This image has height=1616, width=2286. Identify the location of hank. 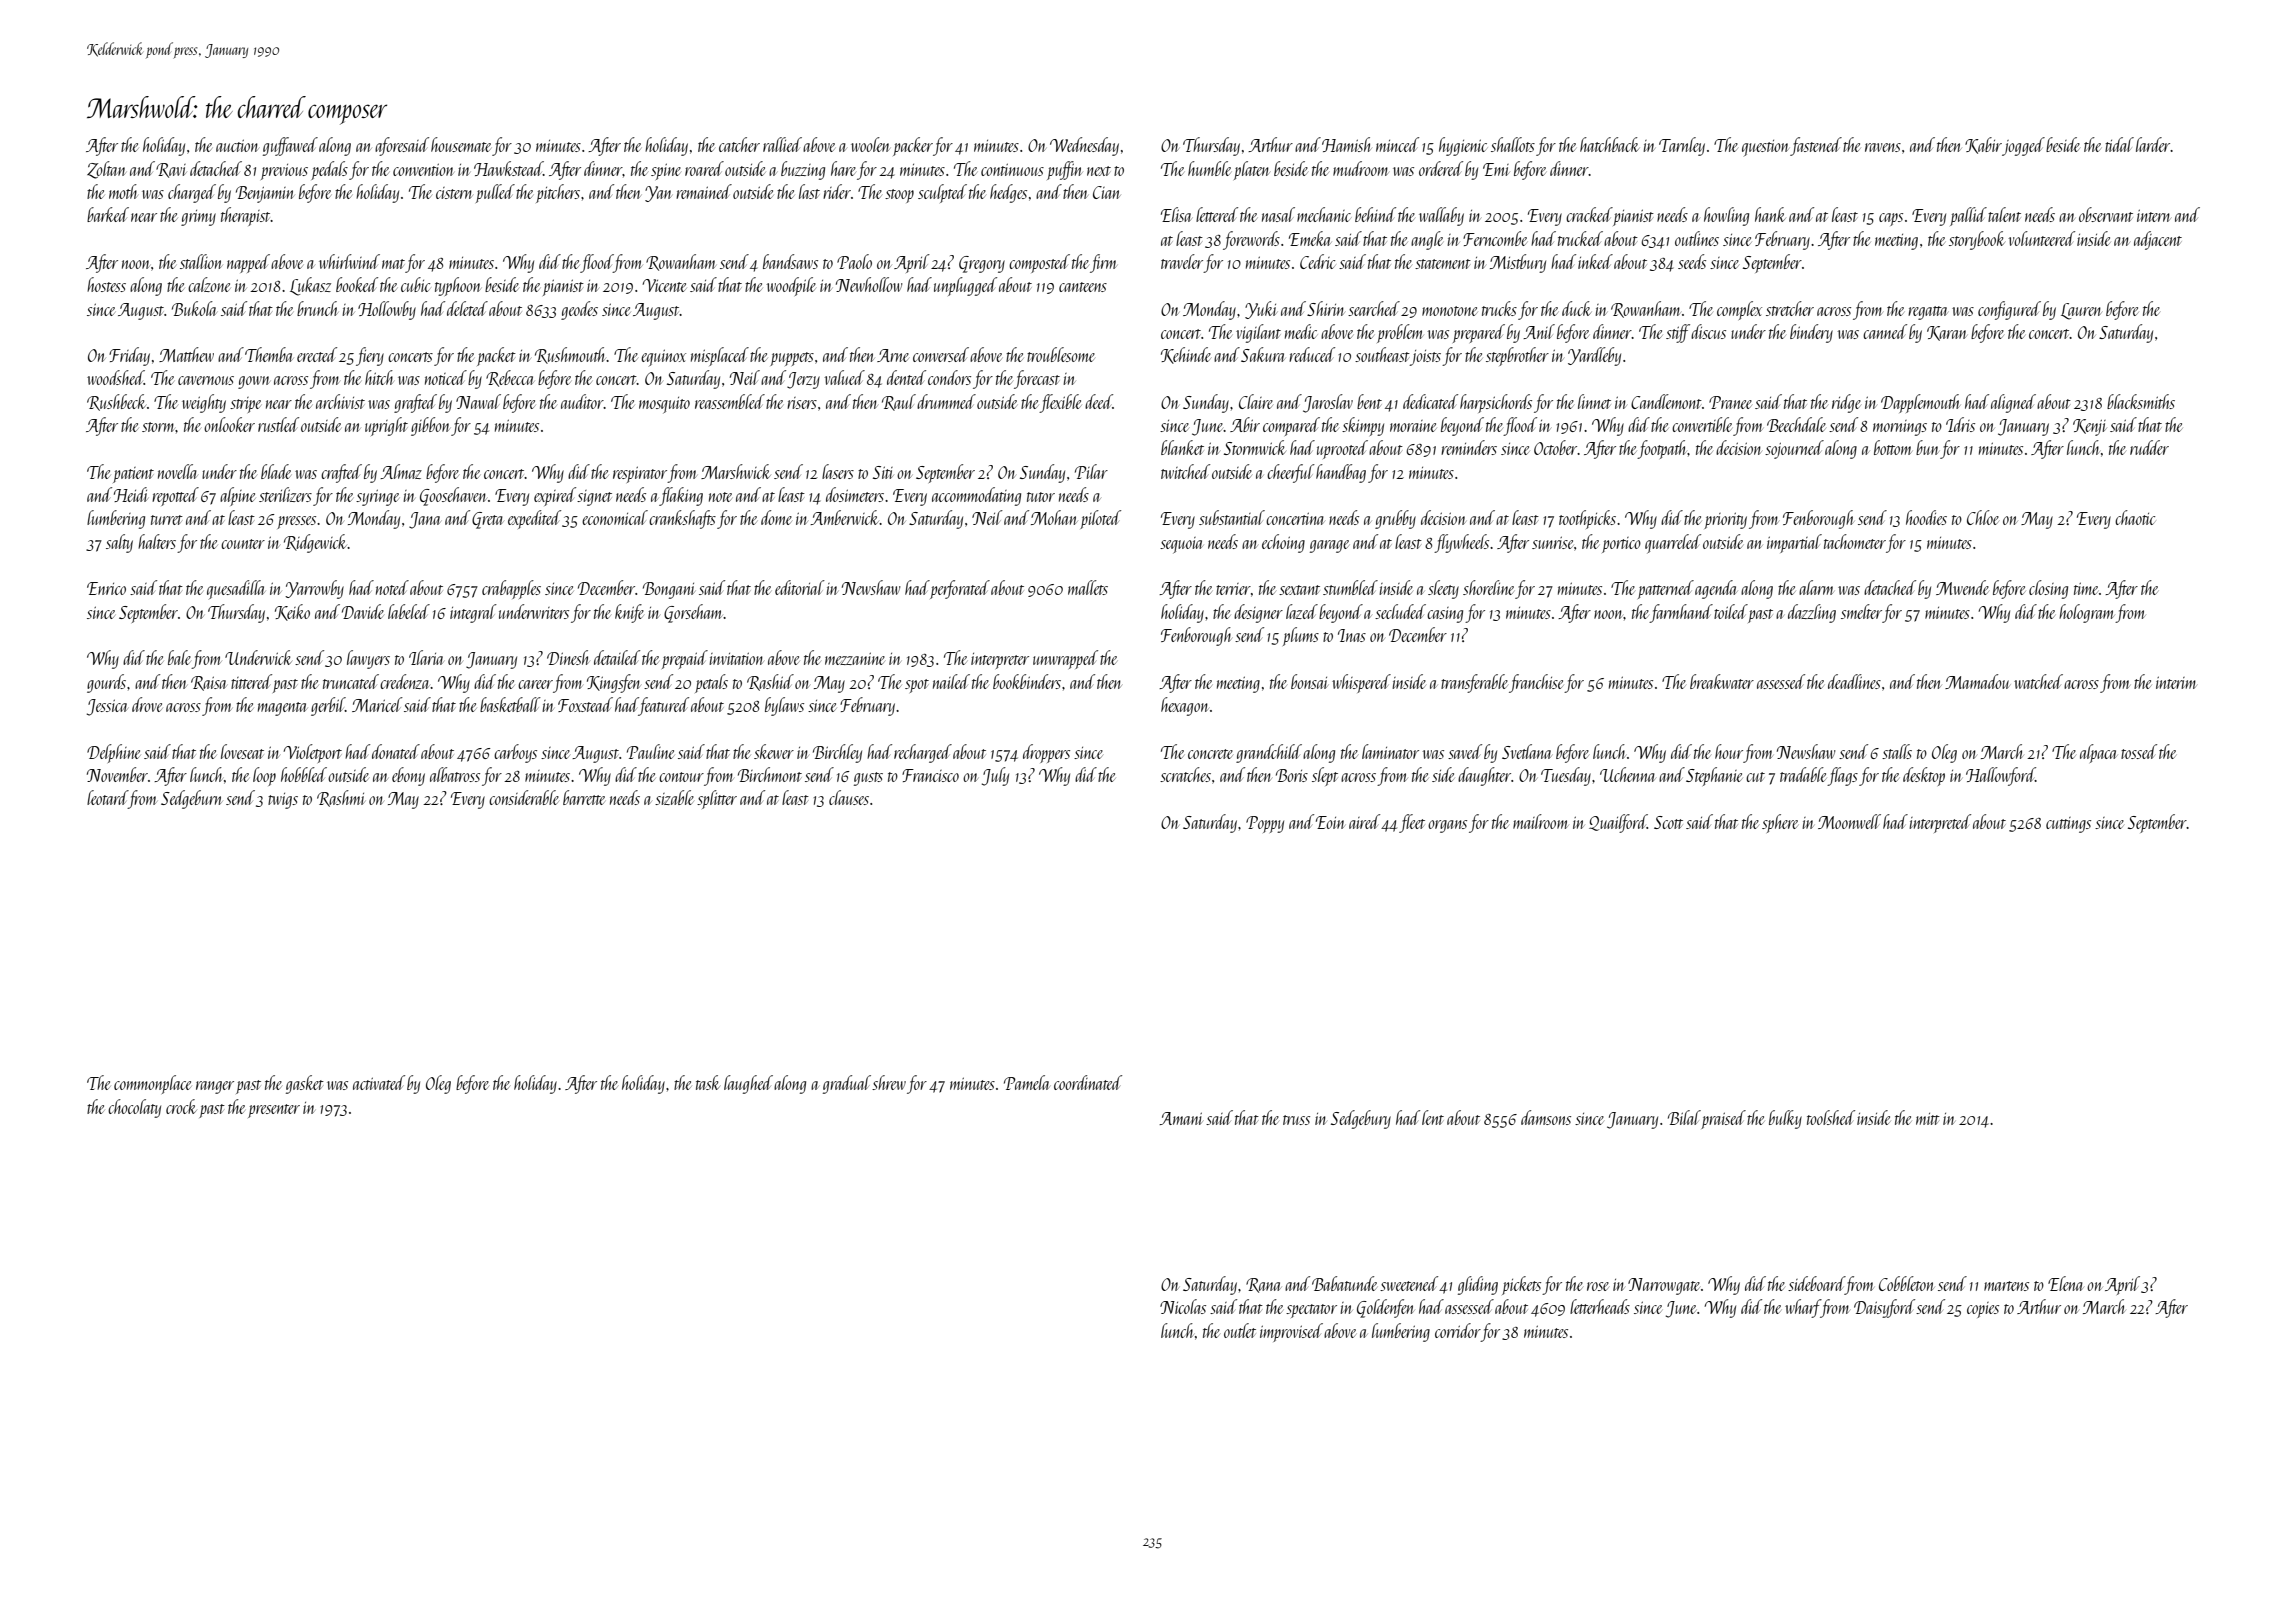
(1770, 214).
